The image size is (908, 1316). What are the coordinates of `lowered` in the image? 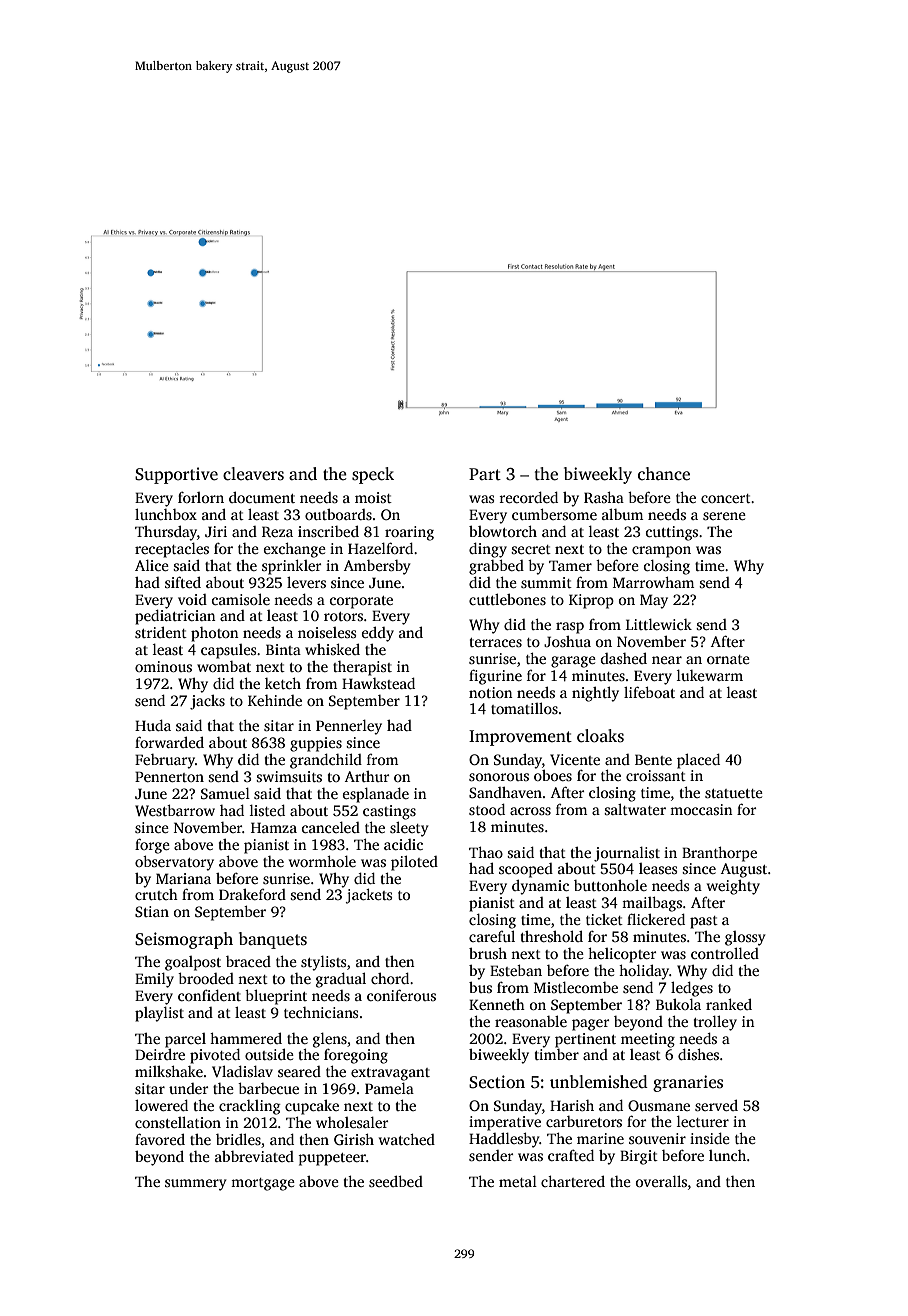 It's located at (161, 1105).
